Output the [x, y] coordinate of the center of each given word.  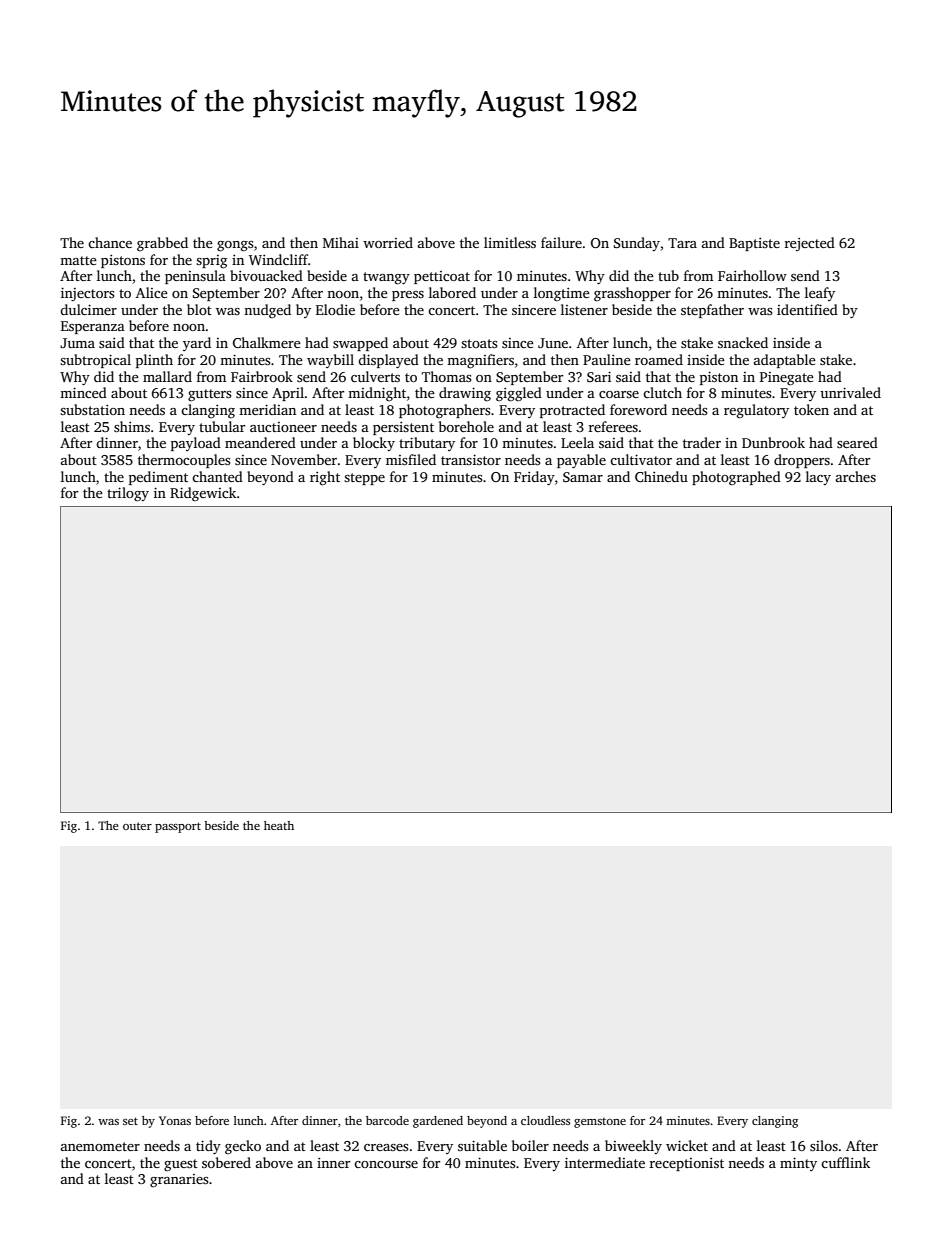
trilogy [128, 494]
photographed [736, 478]
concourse [386, 1164]
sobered [226, 1162]
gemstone [600, 1123]
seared [857, 442]
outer [137, 826]
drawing [465, 394]
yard [197, 344]
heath [279, 825]
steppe [364, 479]
